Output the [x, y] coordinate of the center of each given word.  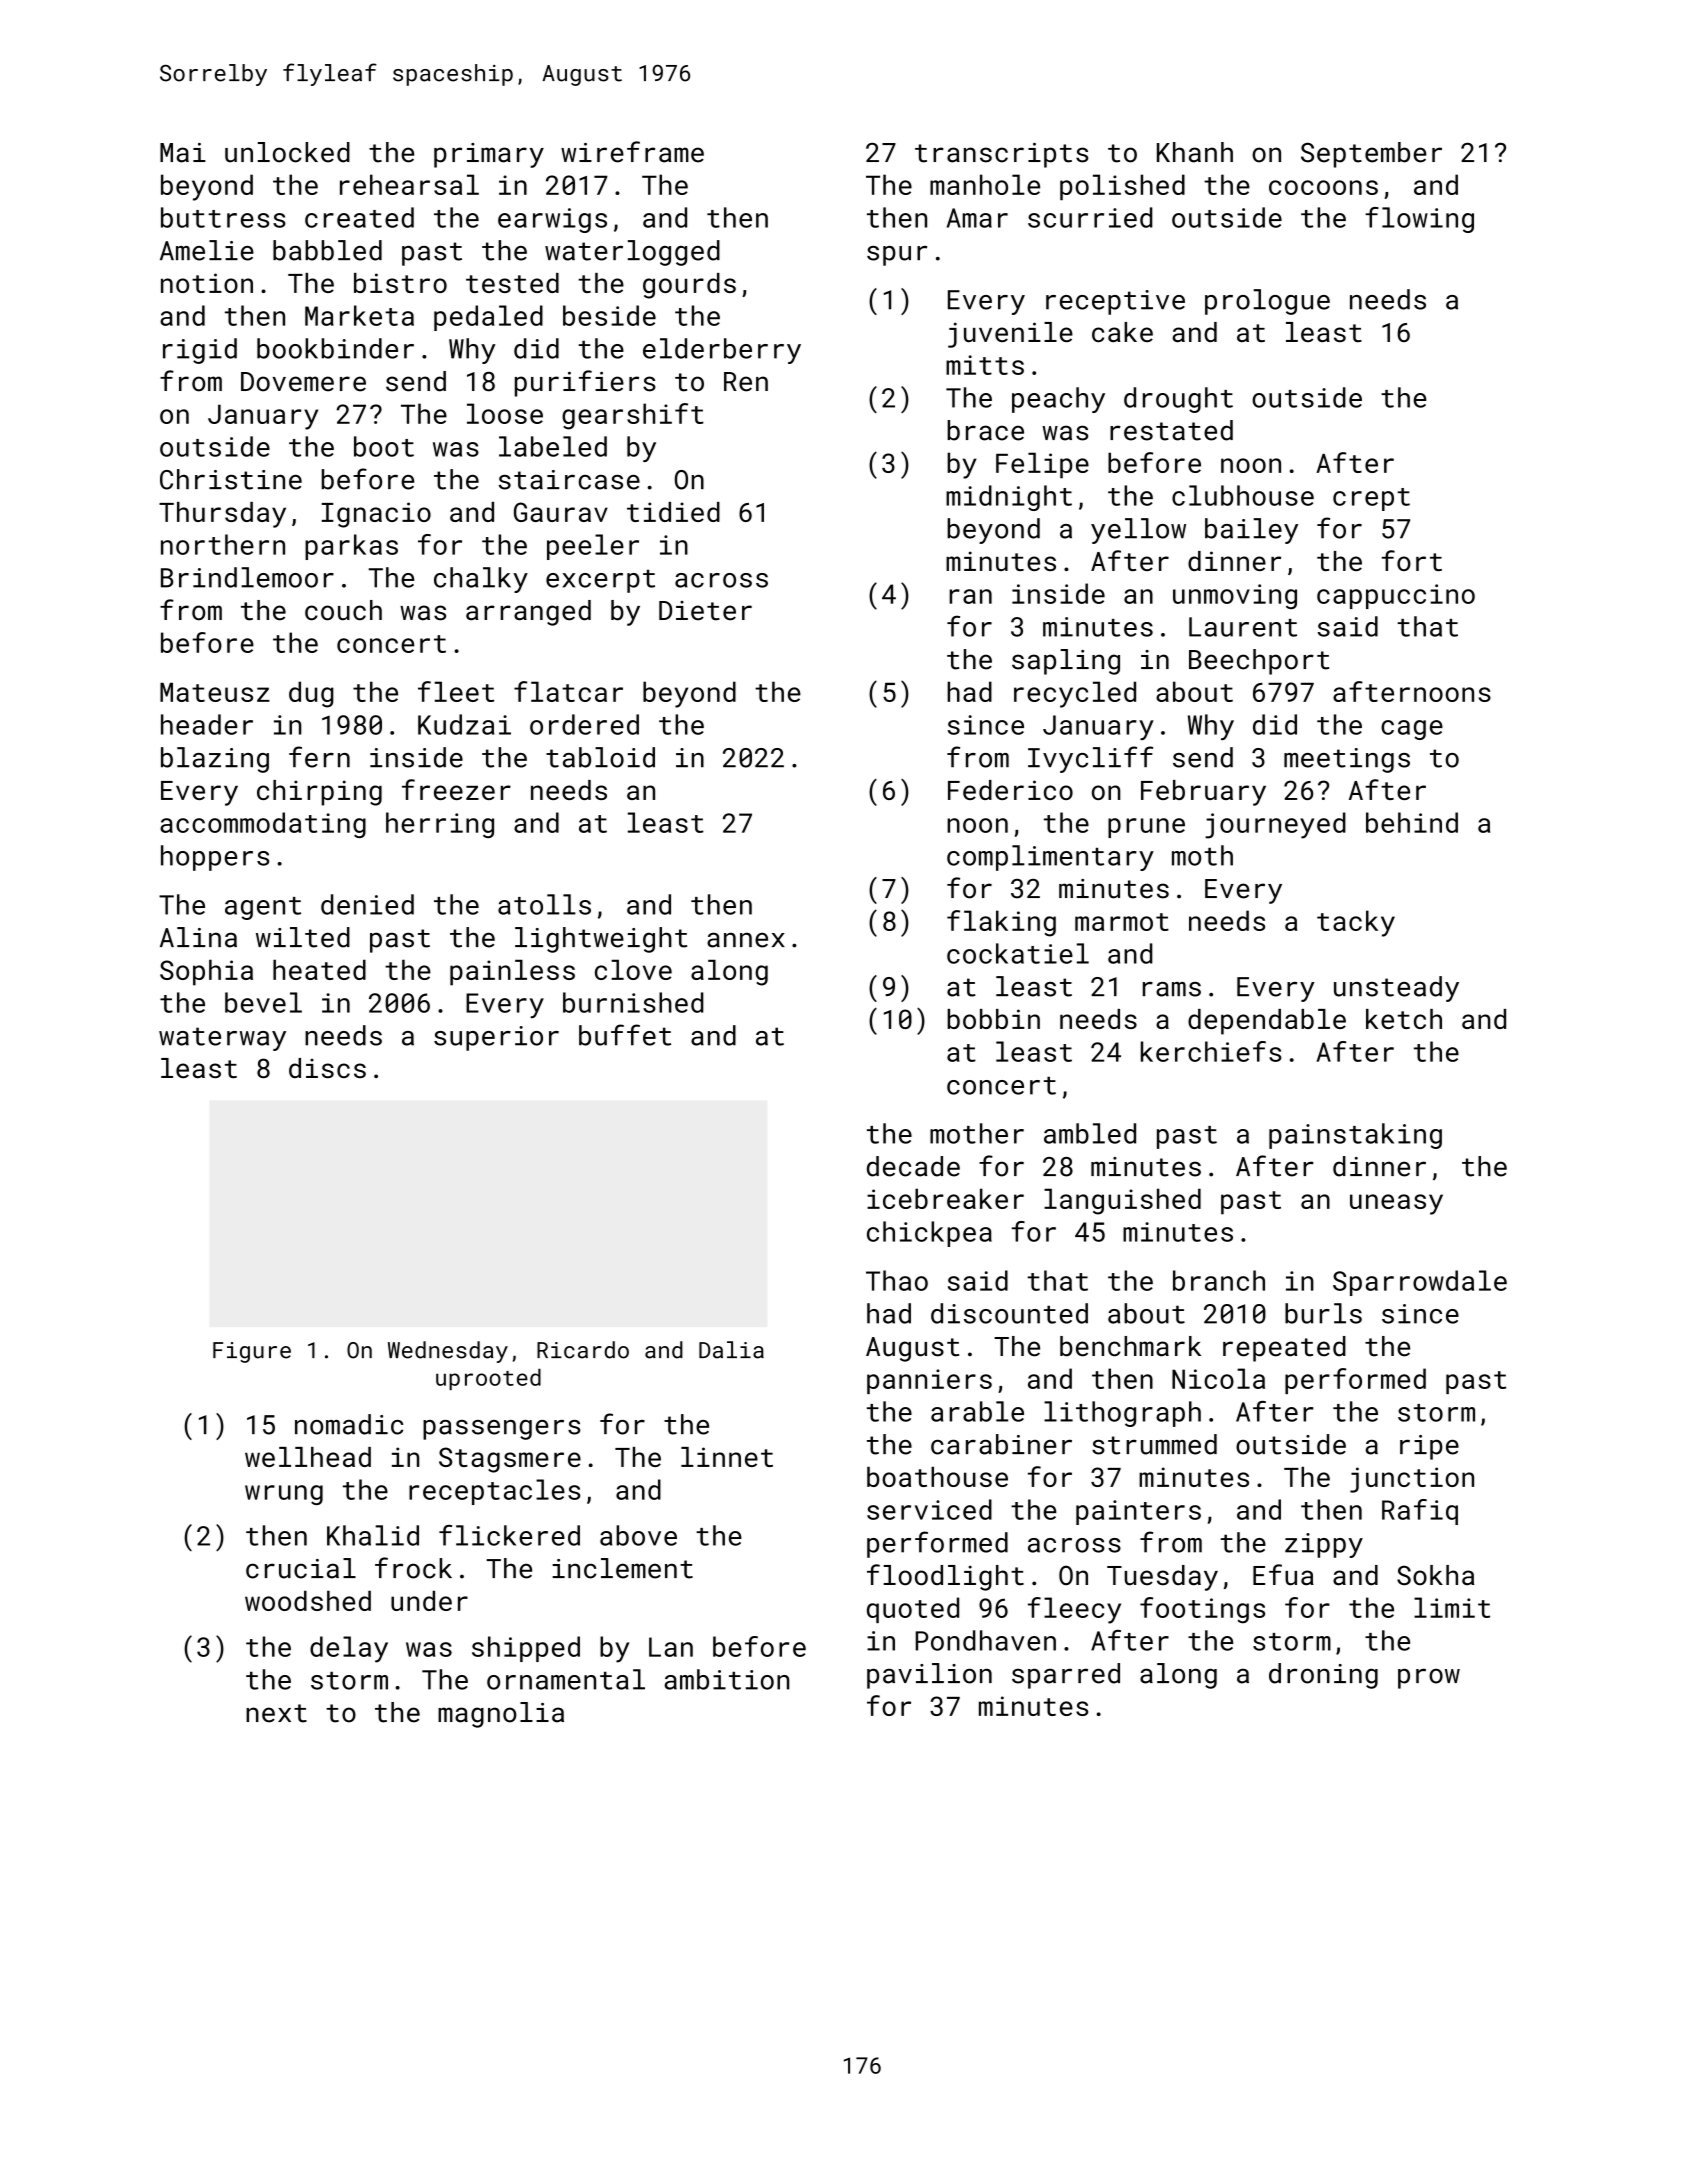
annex [746, 940]
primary [489, 155]
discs [327, 1068]
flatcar [568, 691]
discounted [1009, 1313]
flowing [1419, 220]
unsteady [1396, 989]
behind [1412, 822]
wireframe [632, 152]
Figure [252, 1352]
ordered [584, 724]
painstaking [1355, 1136]
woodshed [308, 1600]
